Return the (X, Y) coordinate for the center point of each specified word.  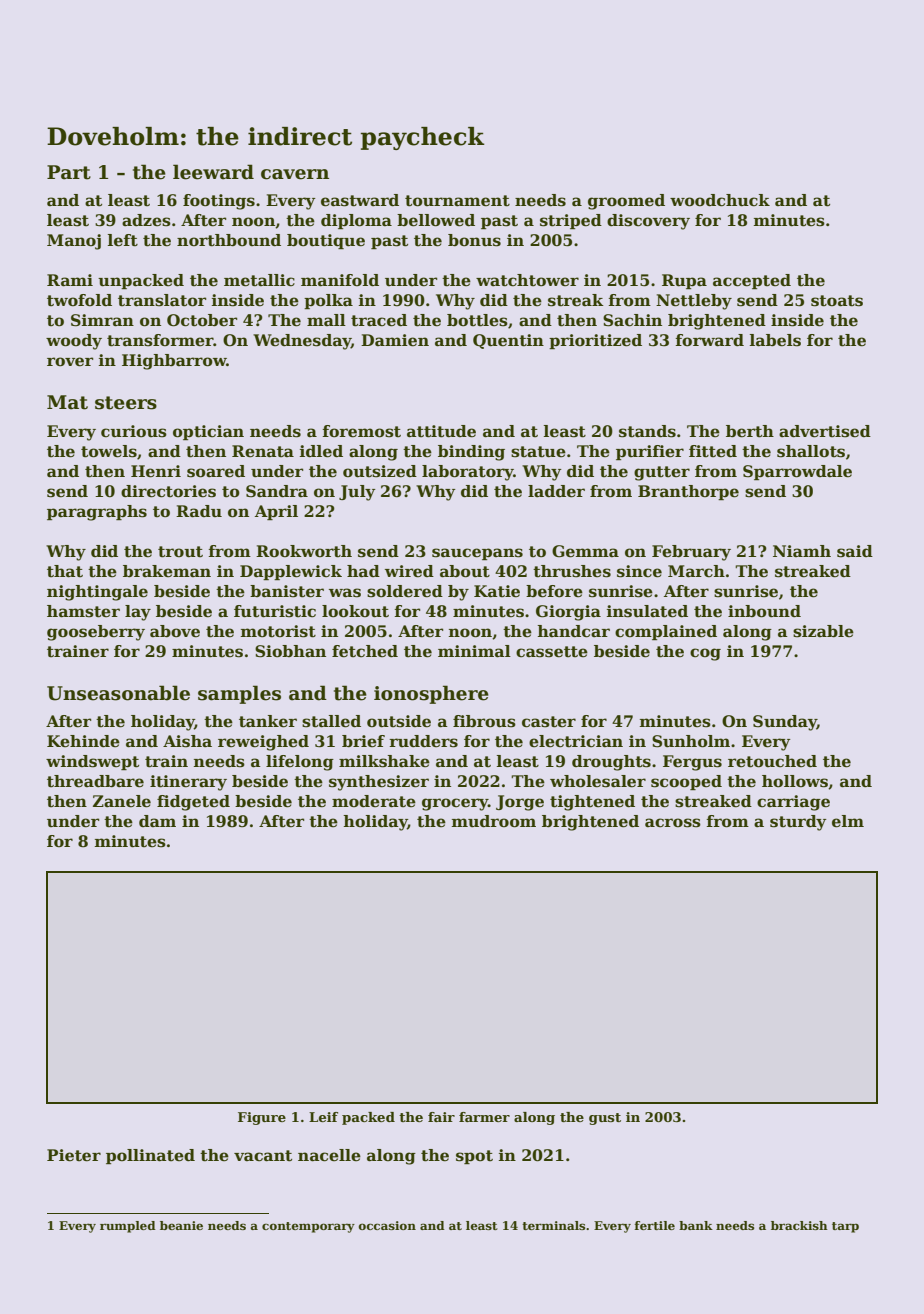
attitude (441, 431)
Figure (262, 1118)
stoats (837, 301)
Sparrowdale (797, 472)
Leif (323, 1117)
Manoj (74, 242)
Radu (199, 511)
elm (848, 821)
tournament (457, 201)
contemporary (308, 1227)
